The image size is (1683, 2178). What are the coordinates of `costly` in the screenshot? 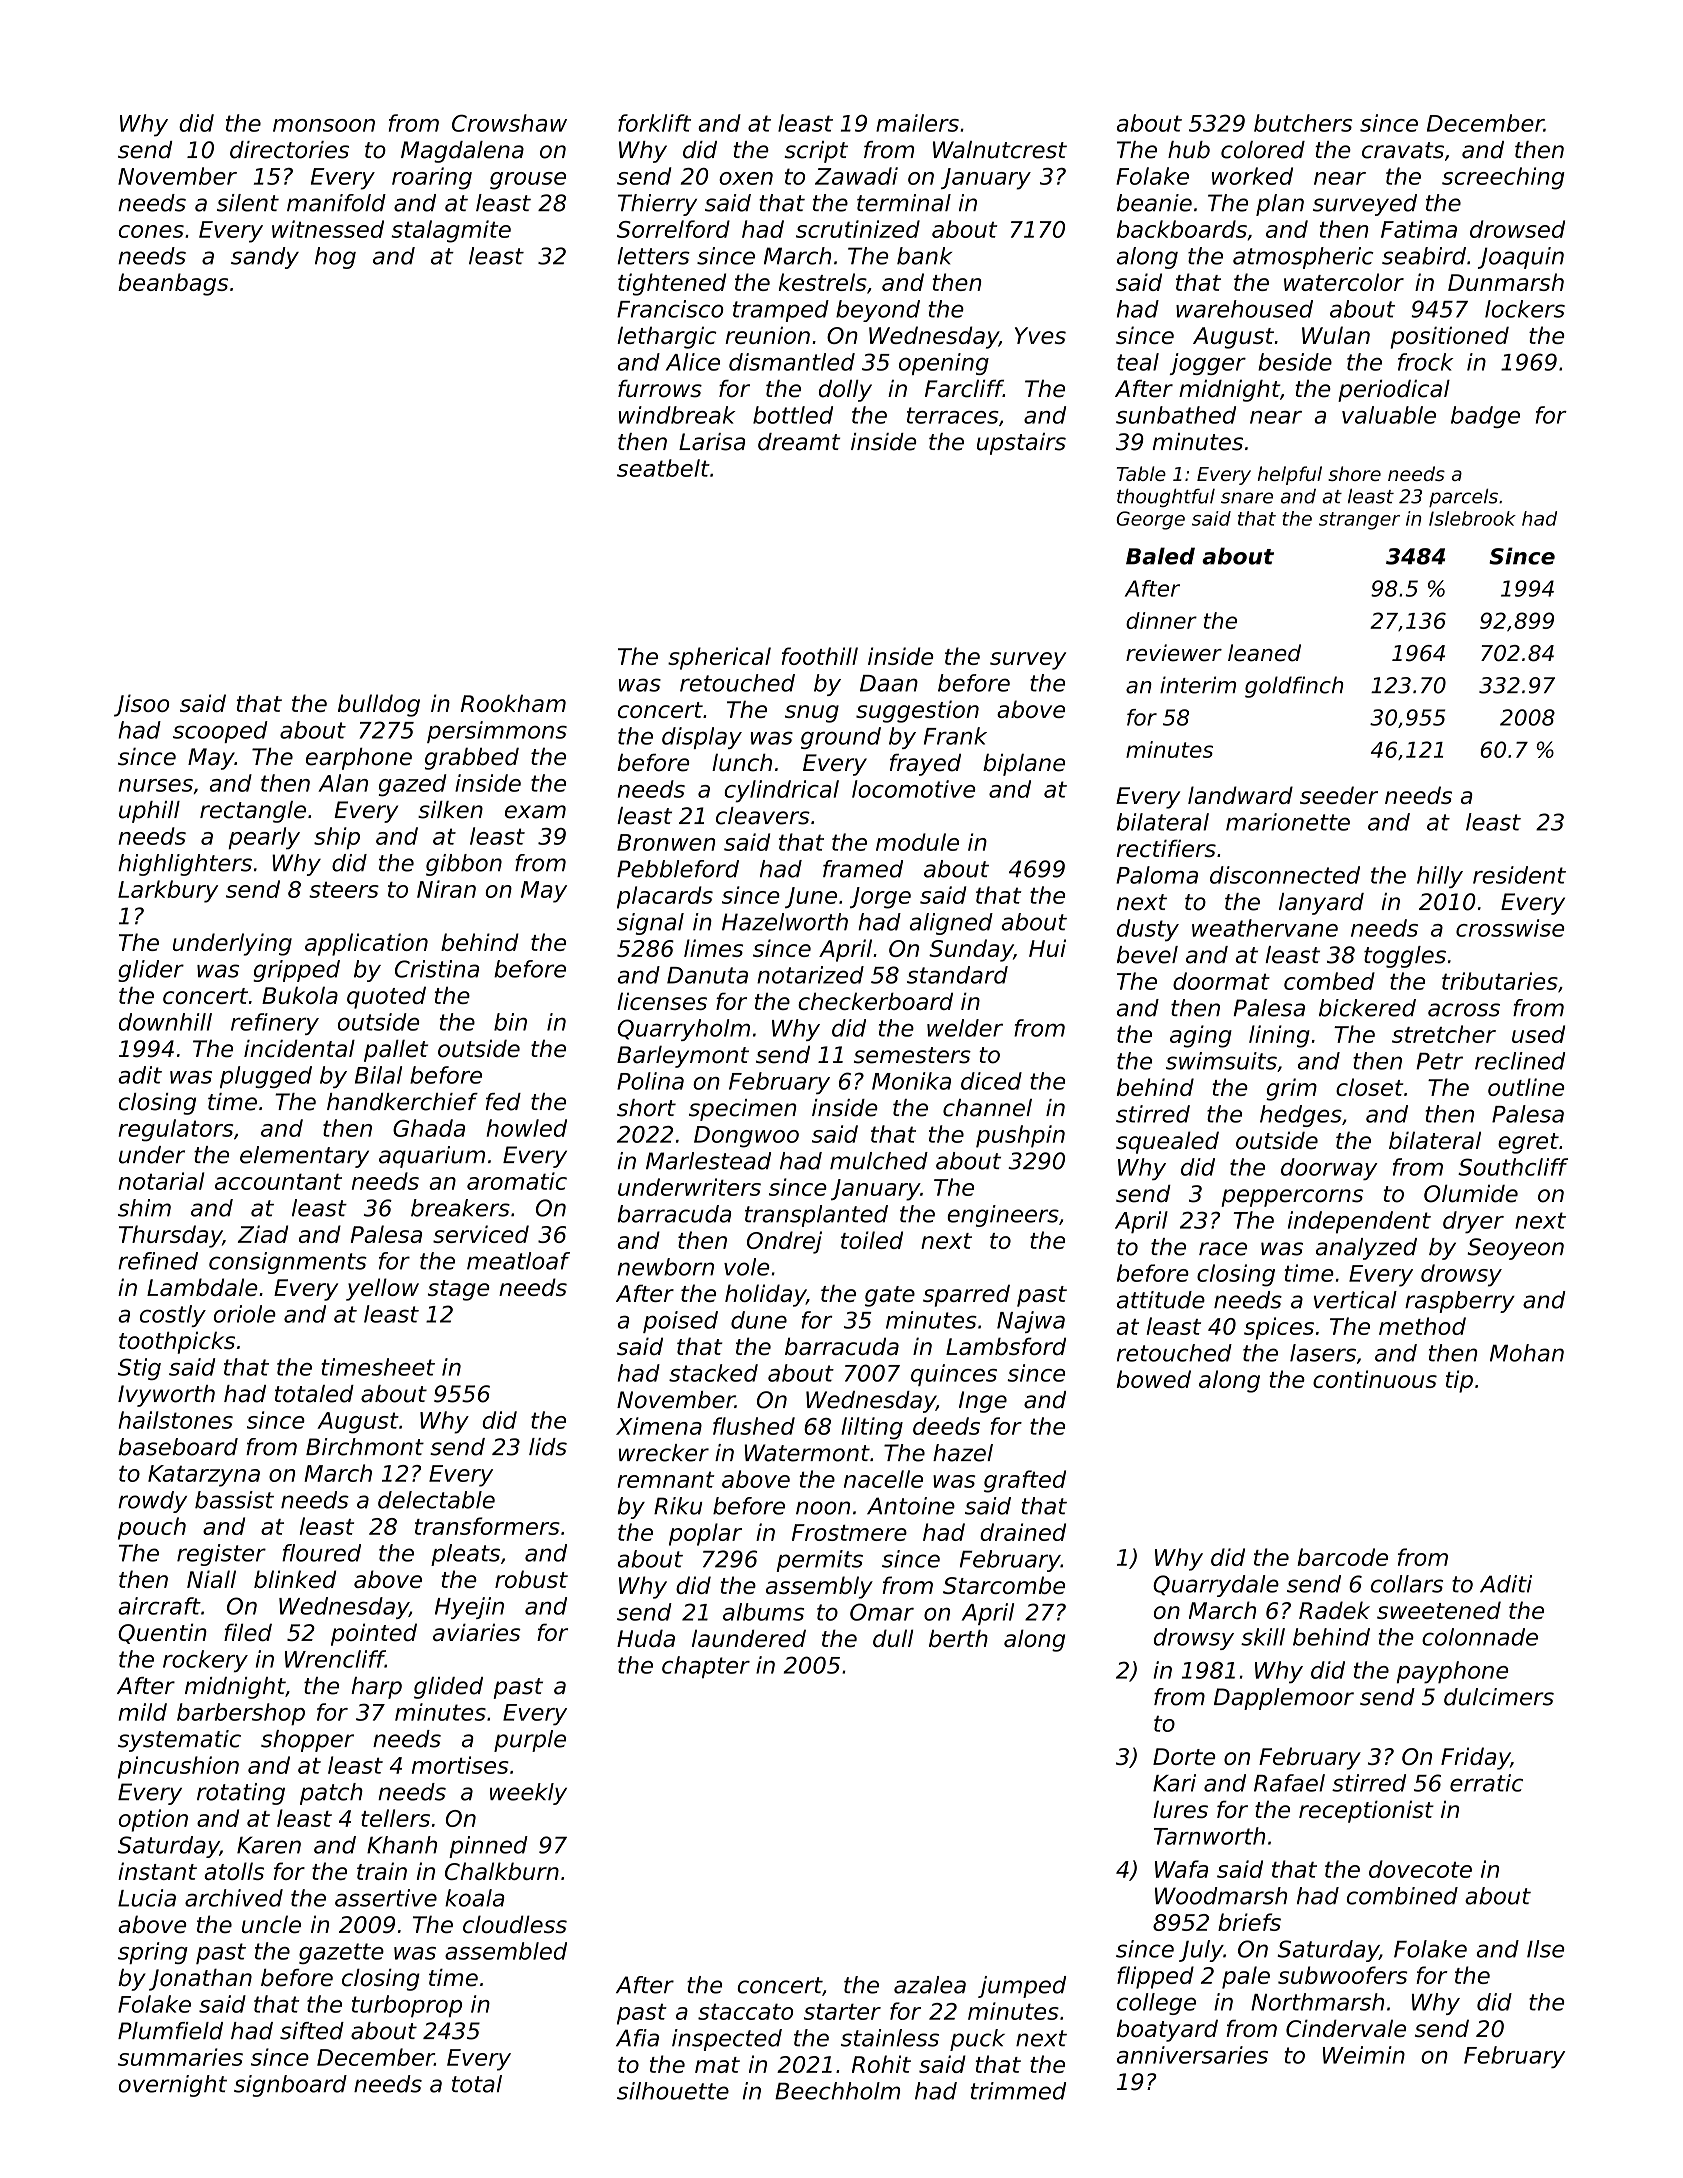 It's located at (173, 1316).
